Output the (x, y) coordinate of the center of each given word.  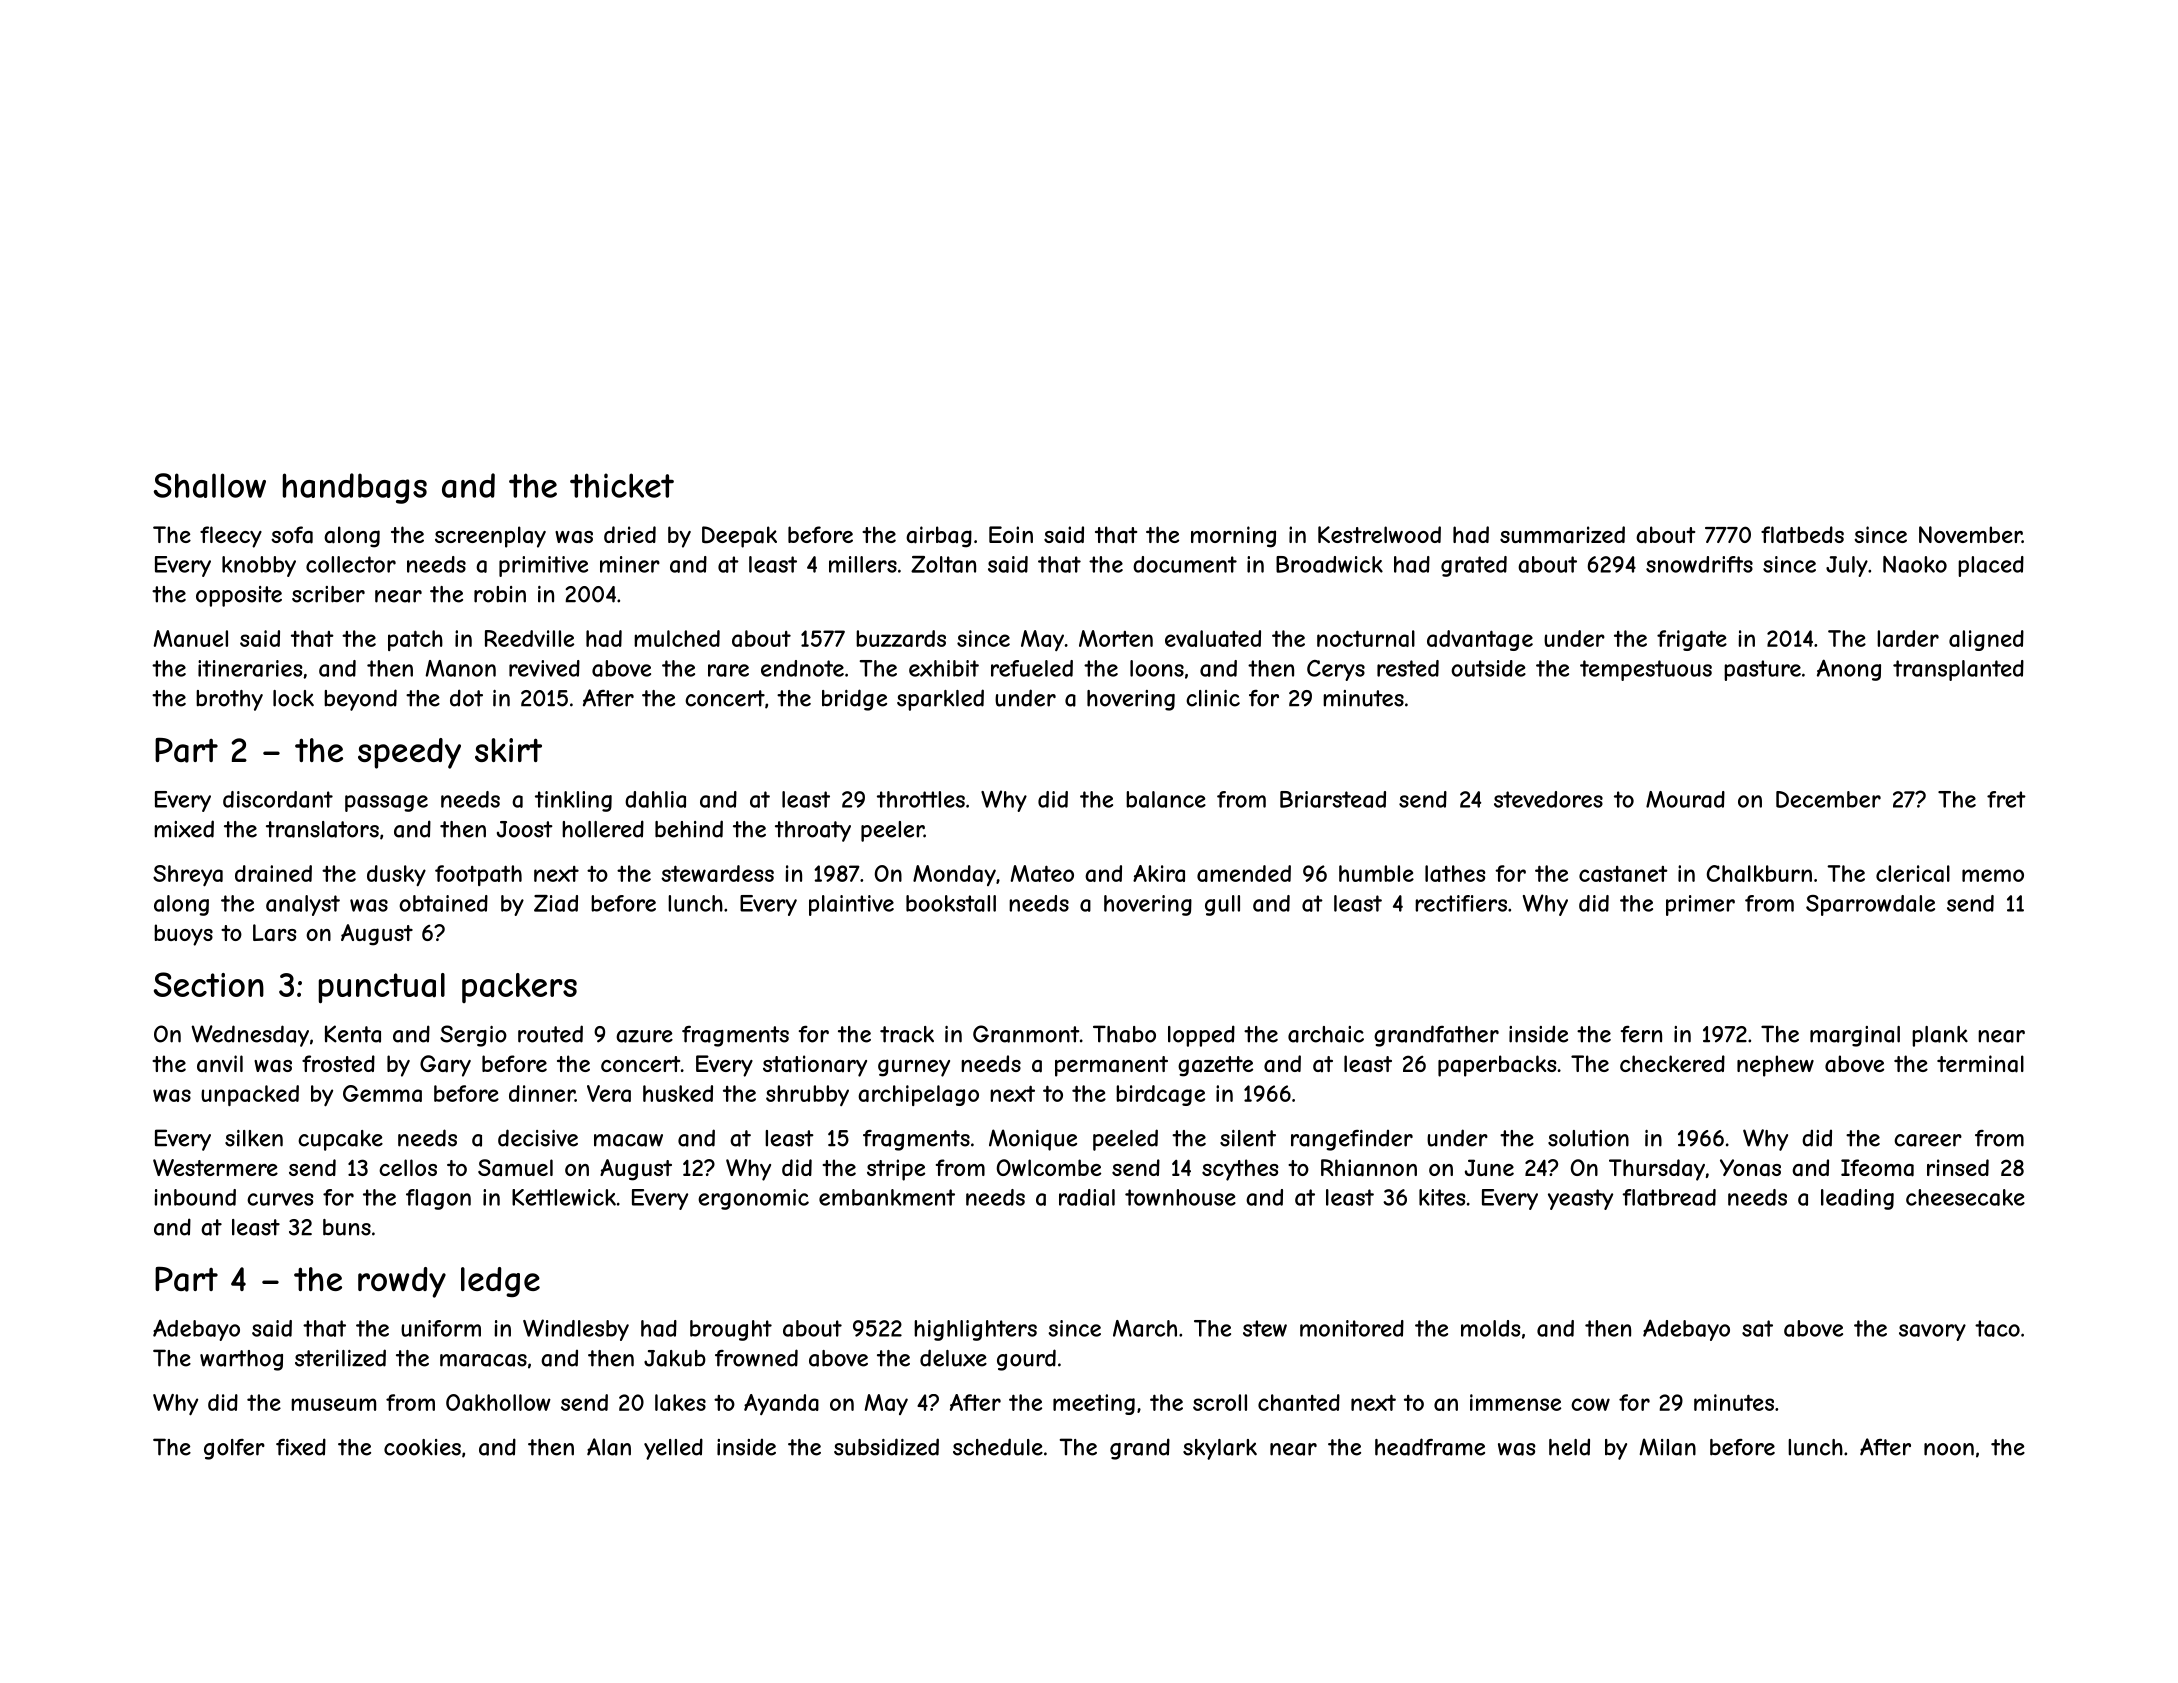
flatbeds (1802, 535)
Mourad (1685, 799)
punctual (382, 988)
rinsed (1958, 1167)
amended (1244, 873)
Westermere (215, 1167)
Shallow (210, 485)
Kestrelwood (1379, 534)
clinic (1213, 698)
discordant (278, 799)
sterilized (340, 1358)
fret (2006, 799)
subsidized (886, 1447)
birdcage (1160, 1095)
